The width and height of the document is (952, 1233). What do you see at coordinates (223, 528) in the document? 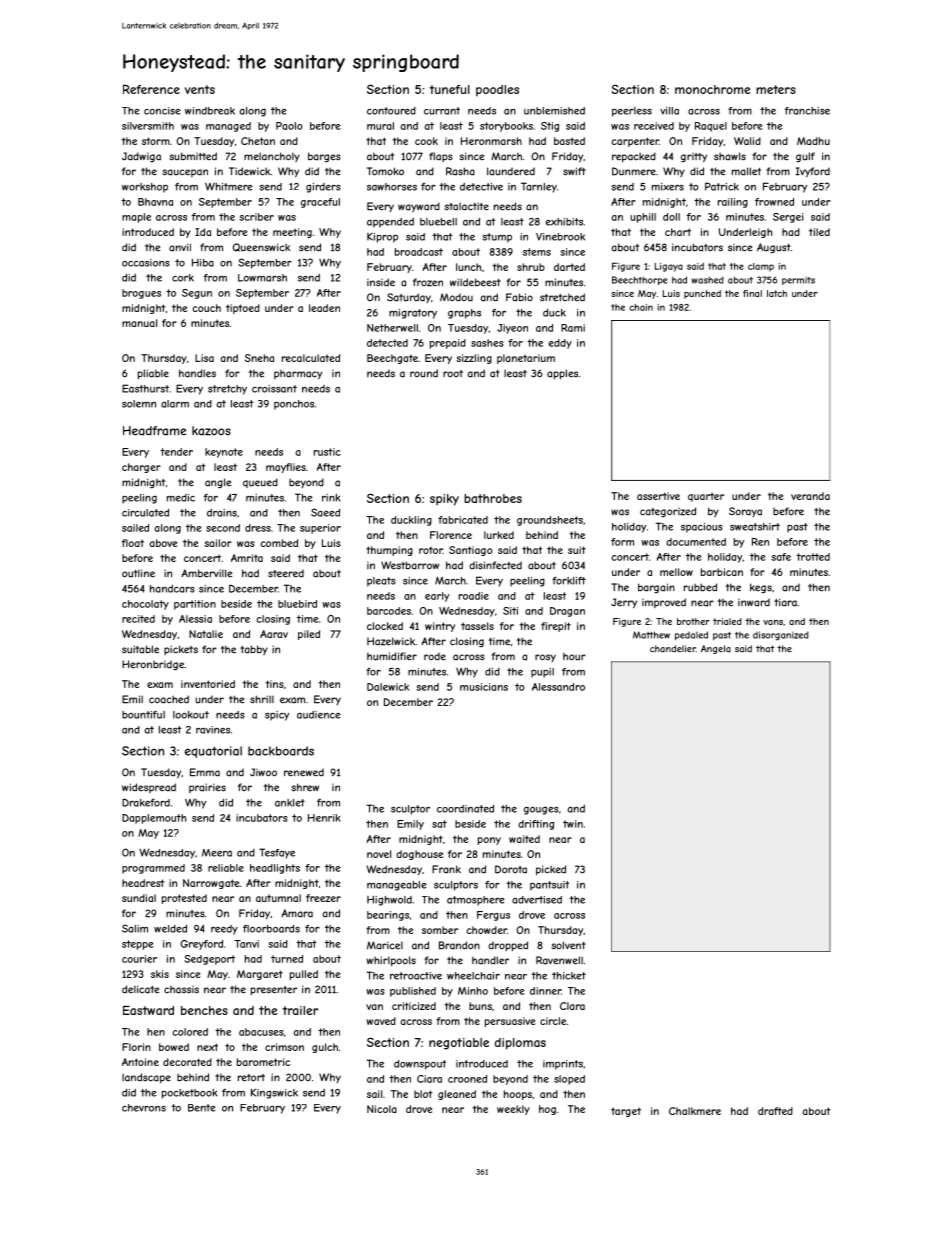
I see `second` at bounding box center [223, 528].
